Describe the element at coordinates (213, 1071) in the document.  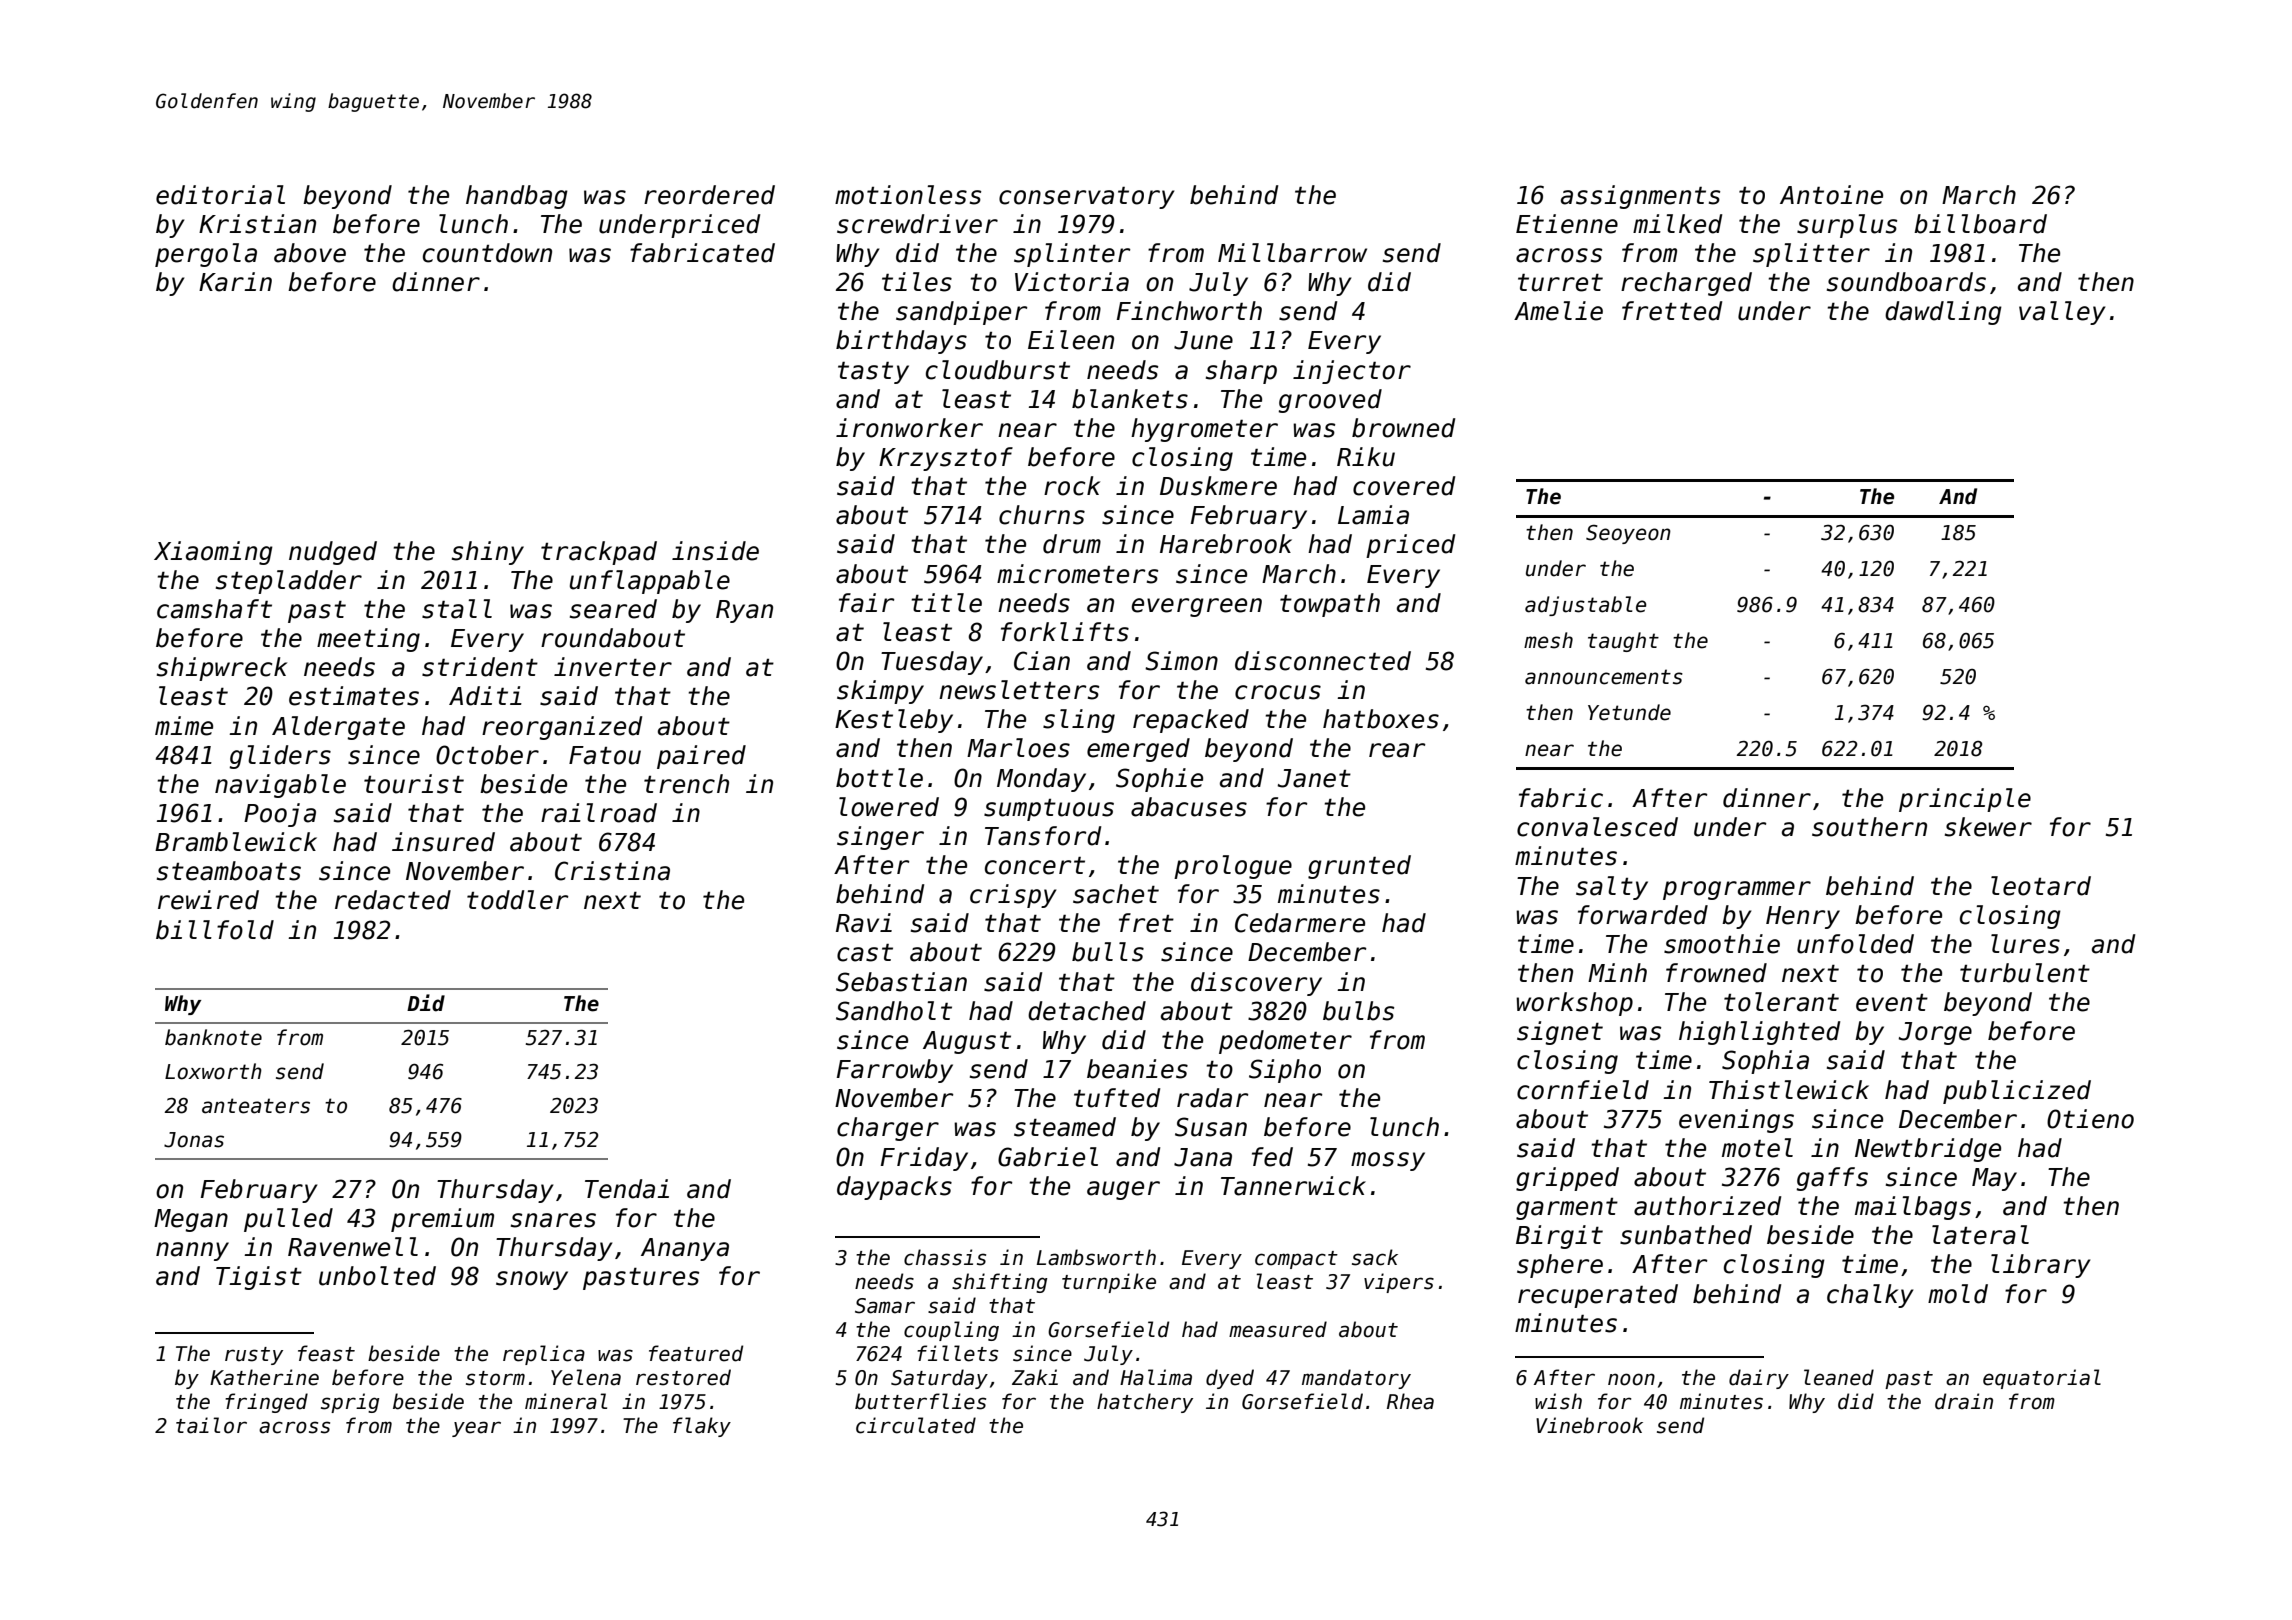
I see `Loxworth` at that location.
